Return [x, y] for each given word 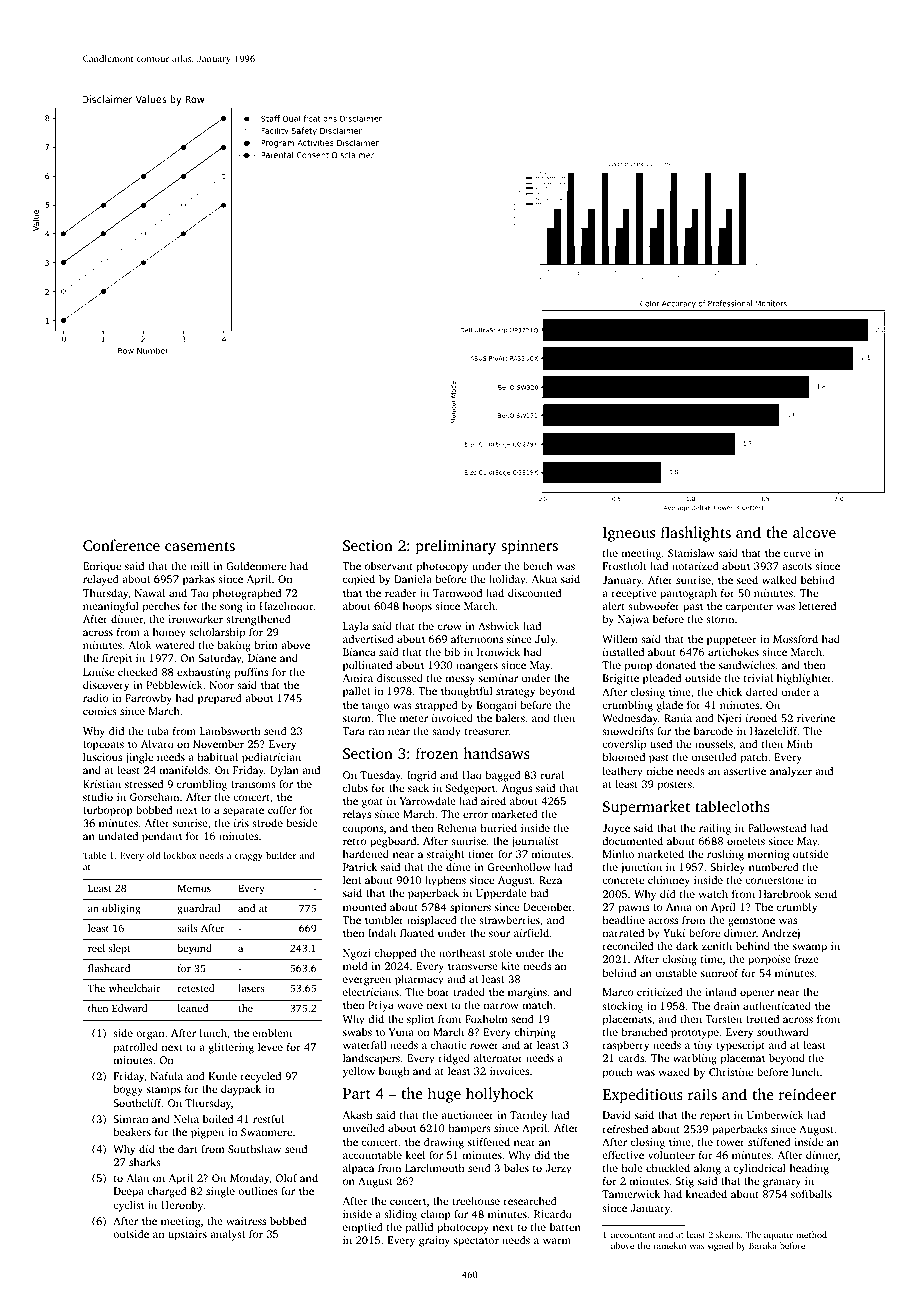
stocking [622, 1007]
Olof [286, 1178]
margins [527, 993]
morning [768, 855]
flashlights [696, 534]
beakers [132, 1132]
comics [100, 711]
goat [372, 803]
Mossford [795, 639]
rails [702, 1094]
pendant [162, 837]
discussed [400, 678]
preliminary [456, 547]
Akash [357, 1115]
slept [119, 949]
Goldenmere [256, 566]
